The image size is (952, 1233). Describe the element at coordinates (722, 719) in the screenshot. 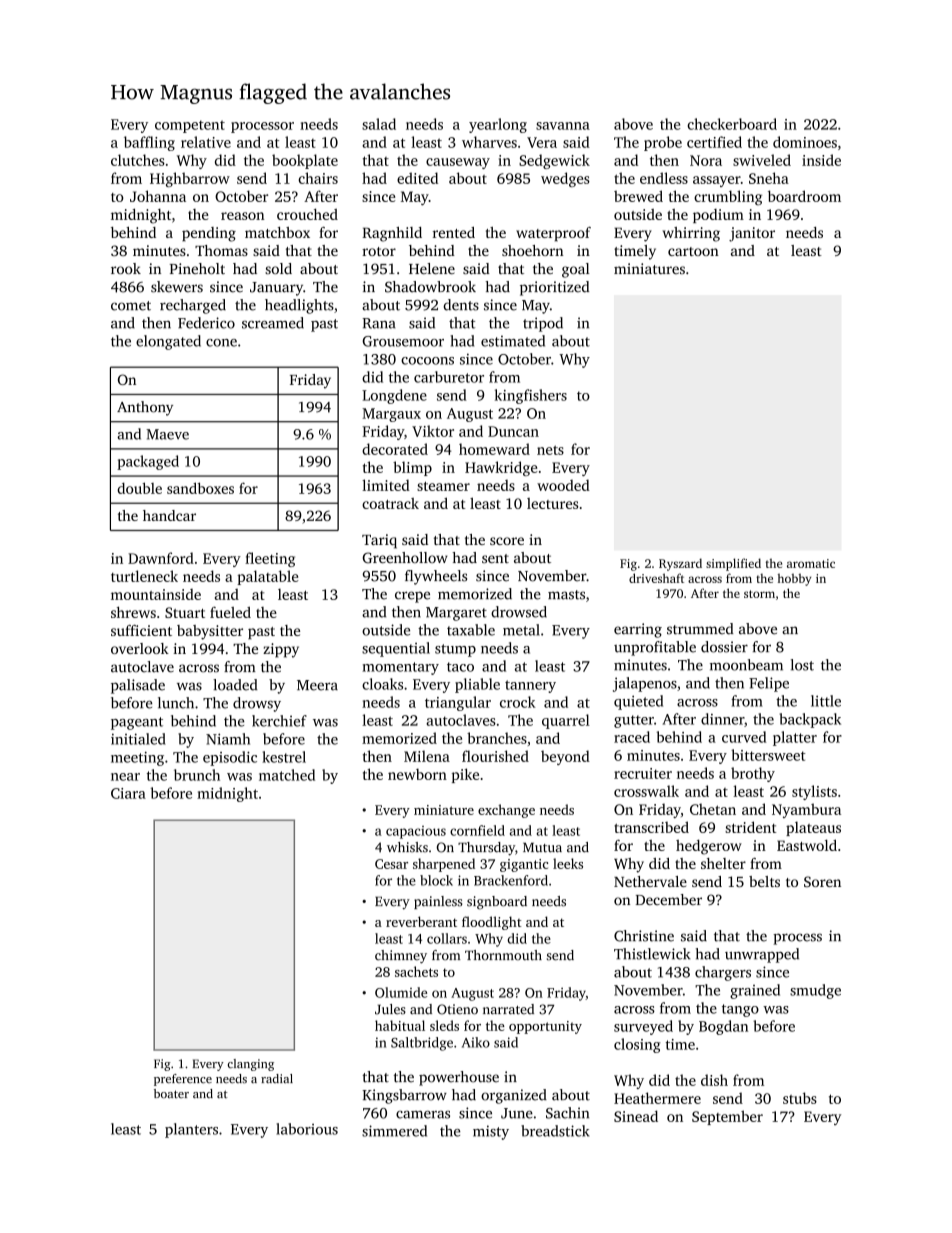

I see `dinner` at that location.
